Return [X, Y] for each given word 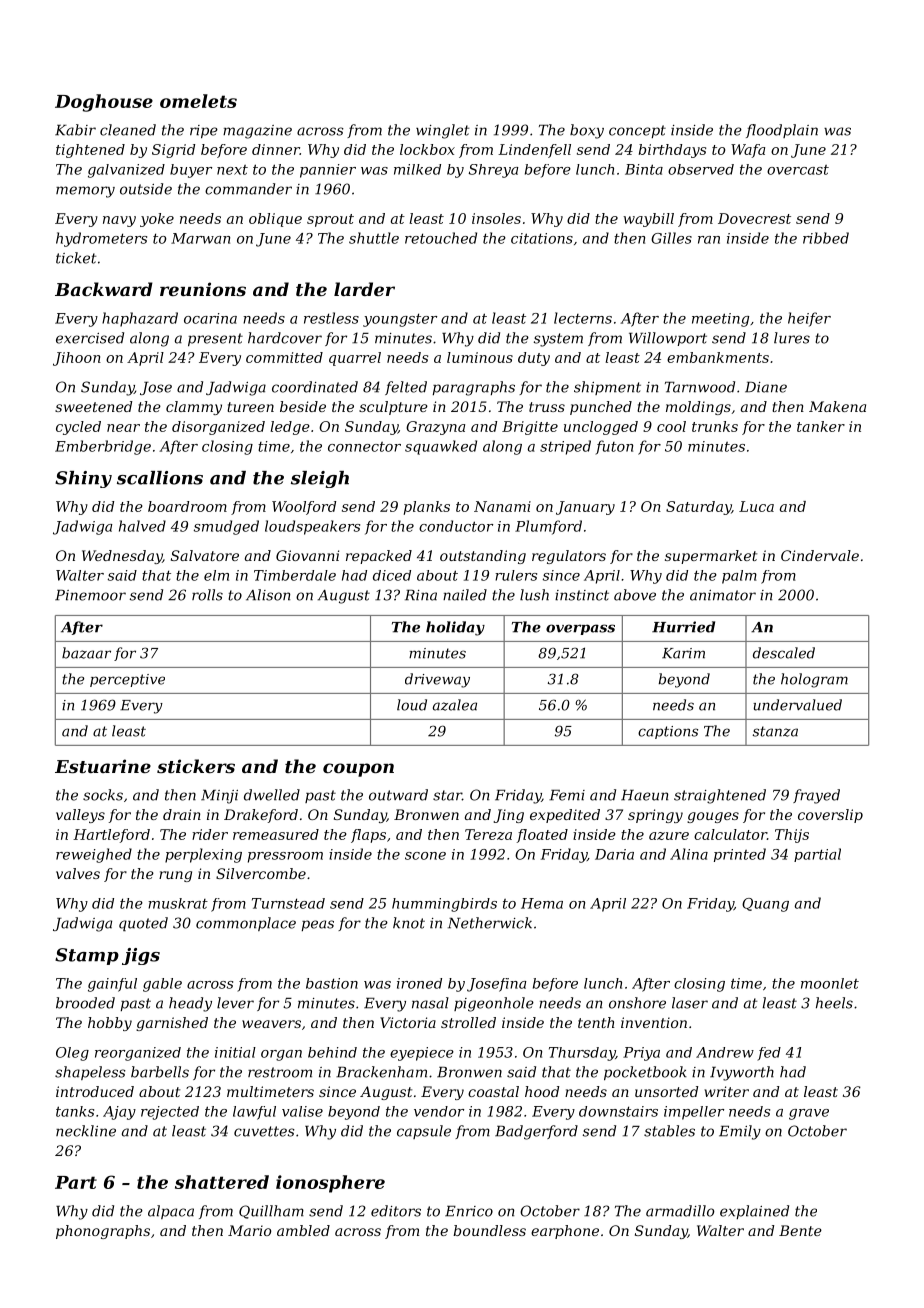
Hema [542, 903]
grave [809, 1114]
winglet [442, 131]
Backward [104, 289]
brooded [85, 1003]
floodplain [782, 131]
